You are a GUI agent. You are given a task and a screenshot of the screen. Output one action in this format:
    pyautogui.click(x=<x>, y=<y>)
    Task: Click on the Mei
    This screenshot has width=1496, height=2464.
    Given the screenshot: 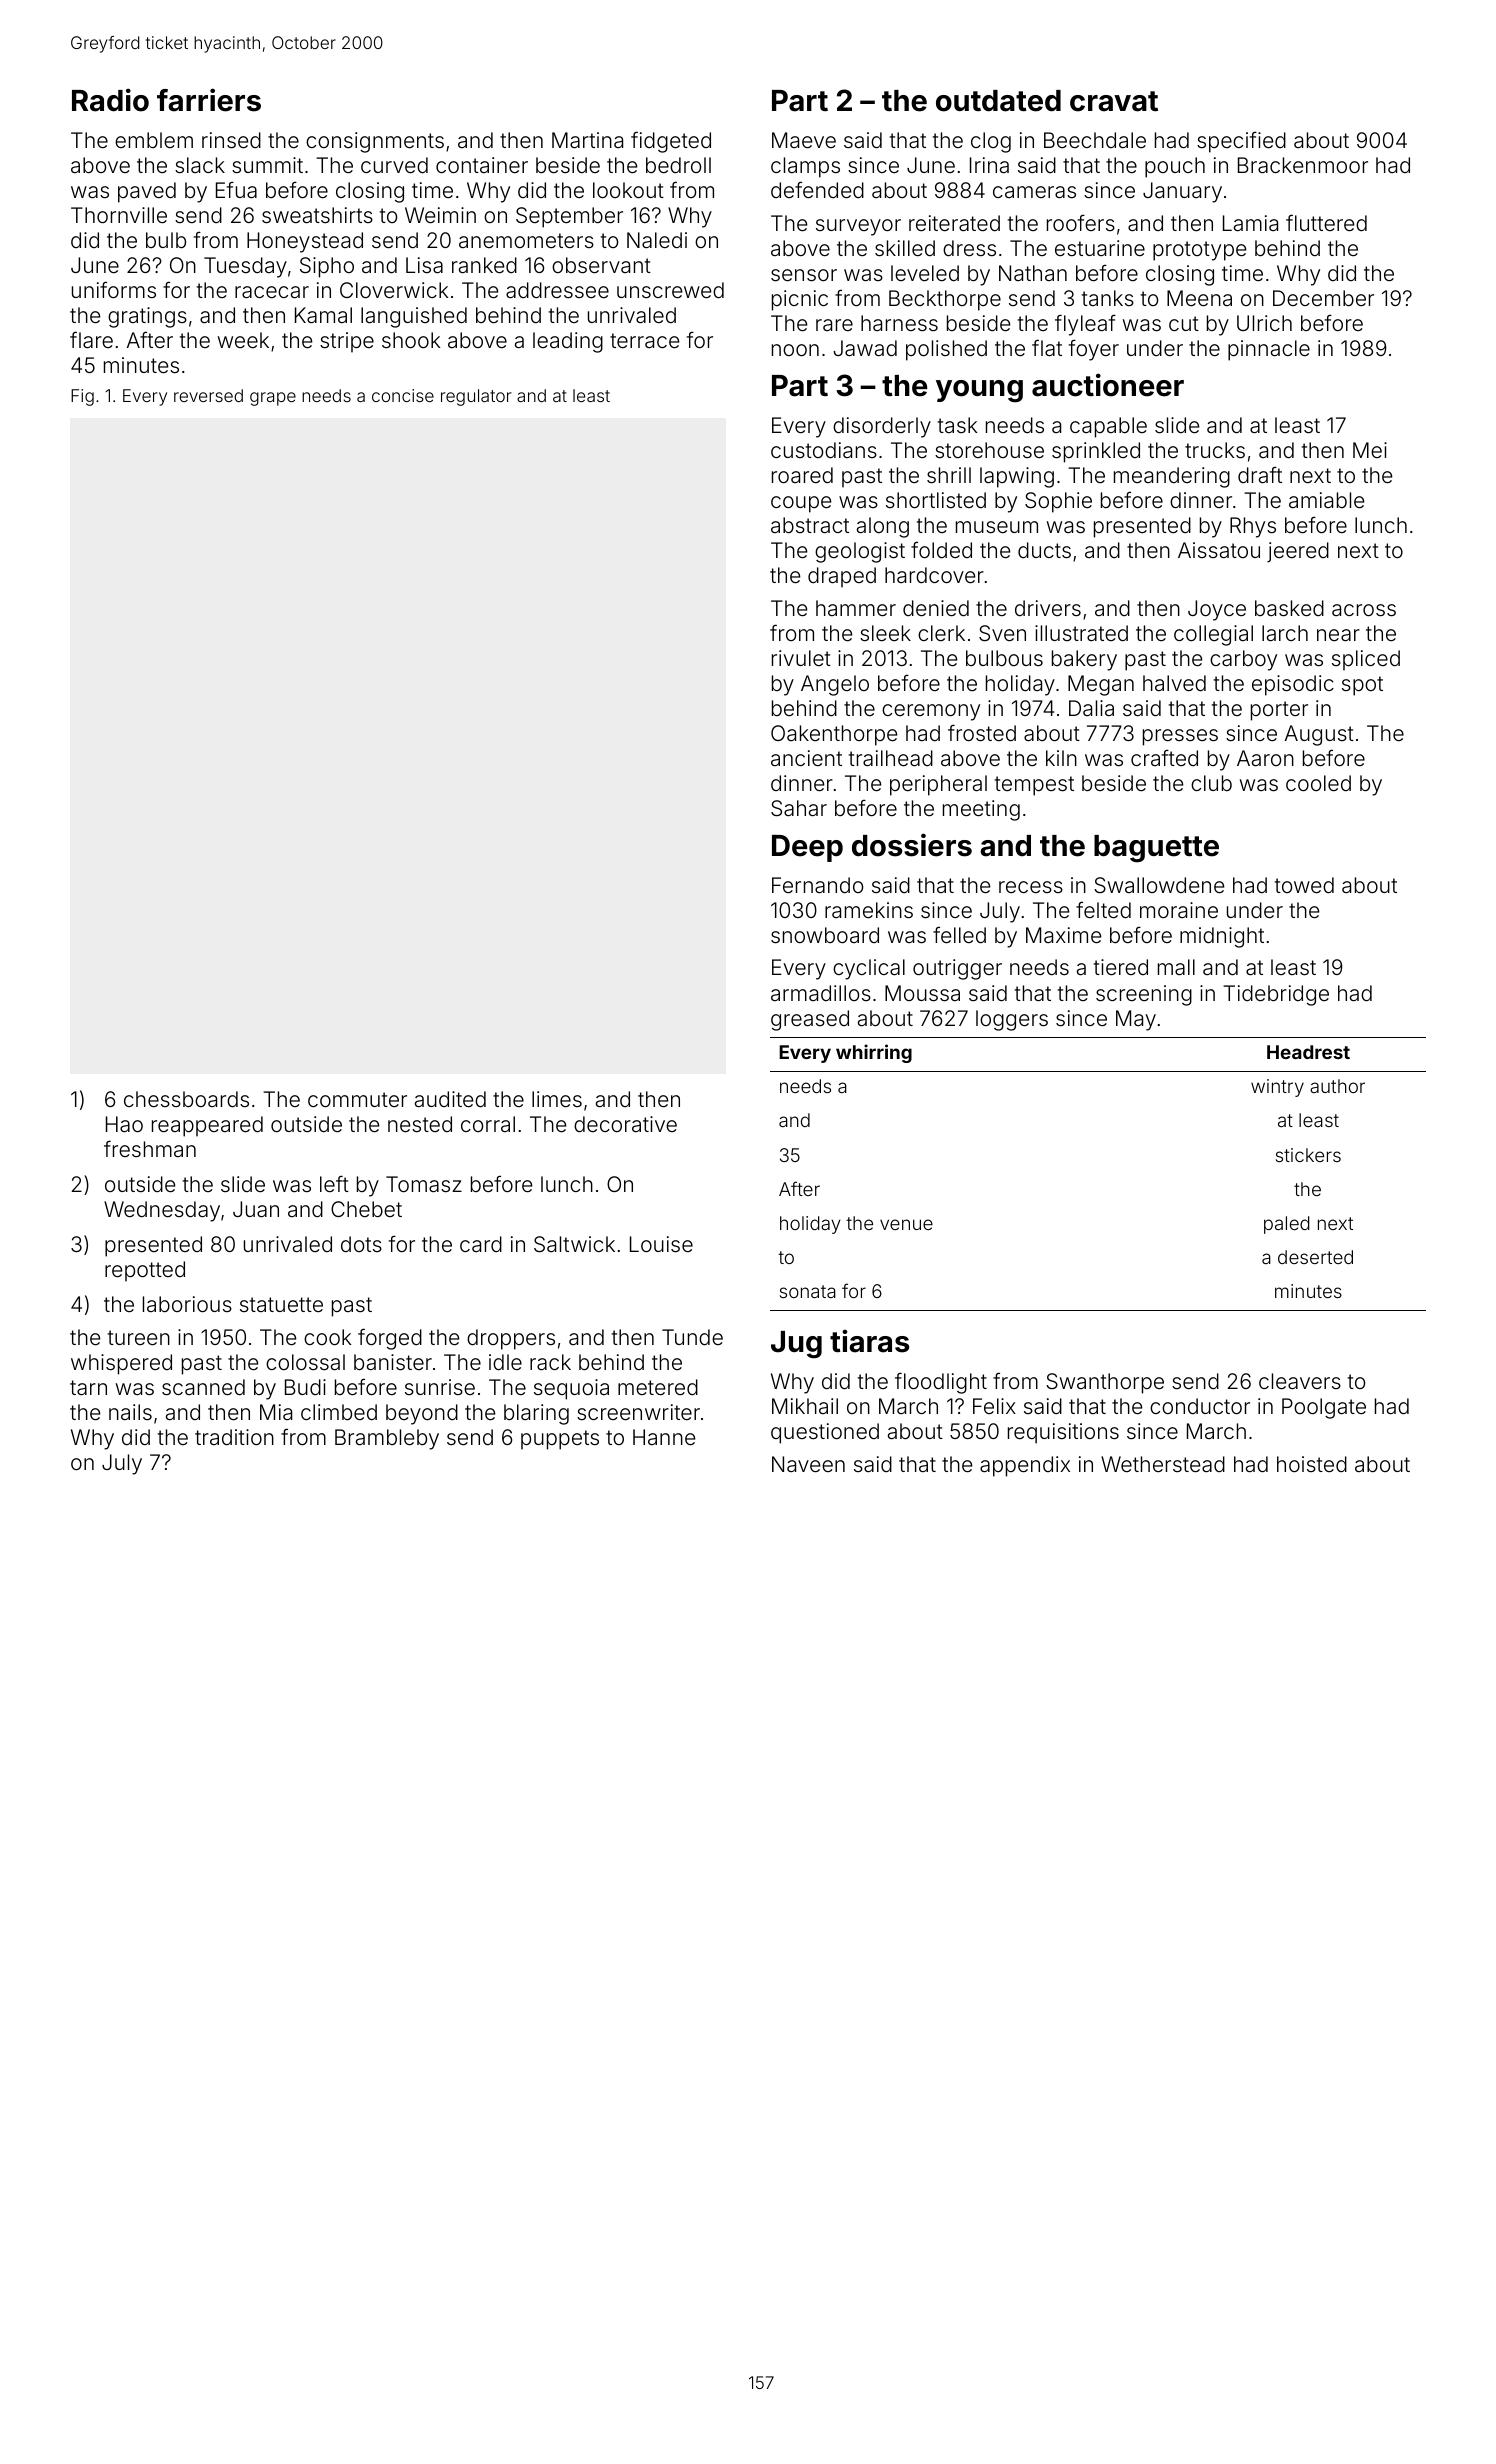 What is the action you would take?
    pyautogui.click(x=1370, y=450)
